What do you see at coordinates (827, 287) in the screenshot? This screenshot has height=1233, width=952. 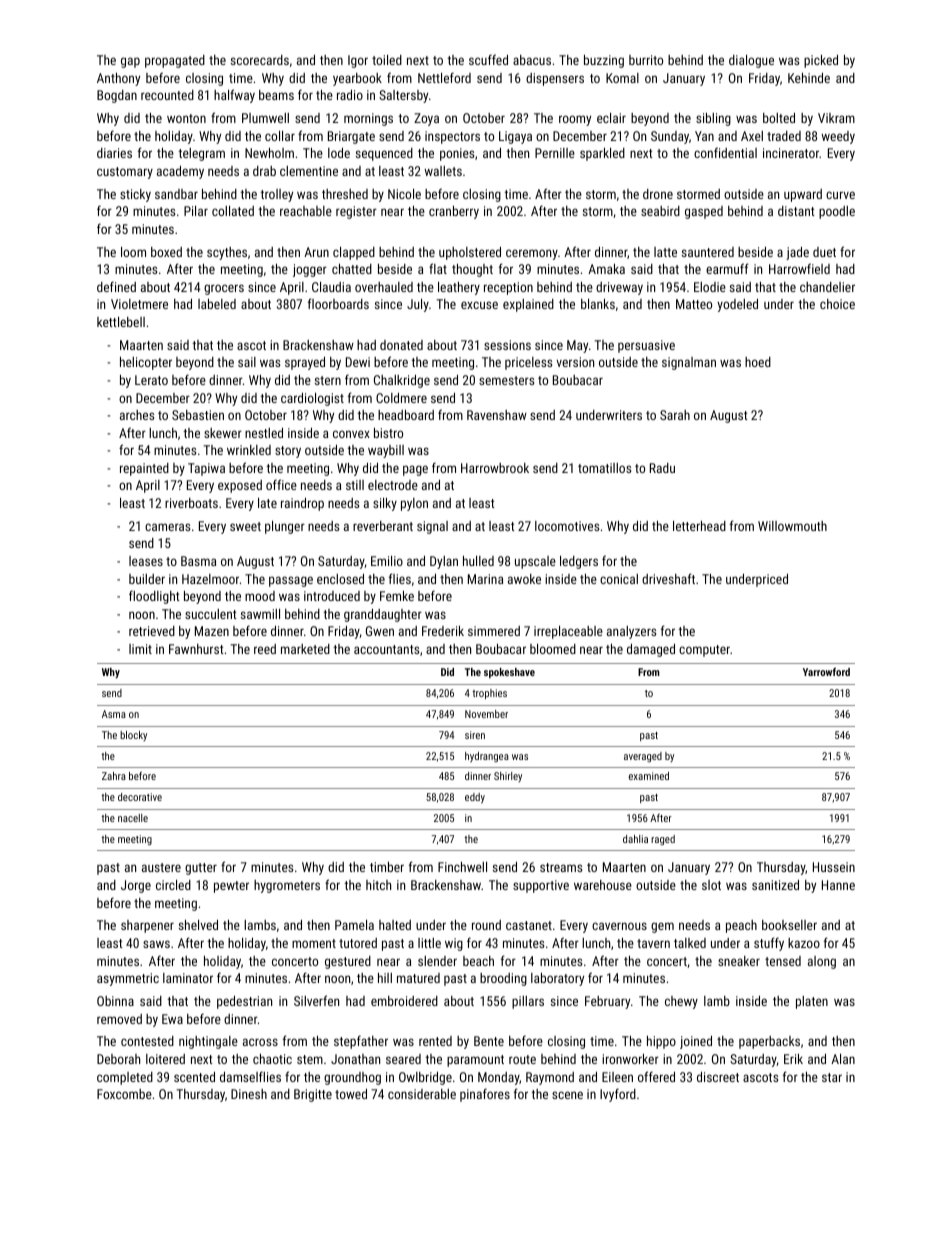 I see `chandelier` at bounding box center [827, 287].
